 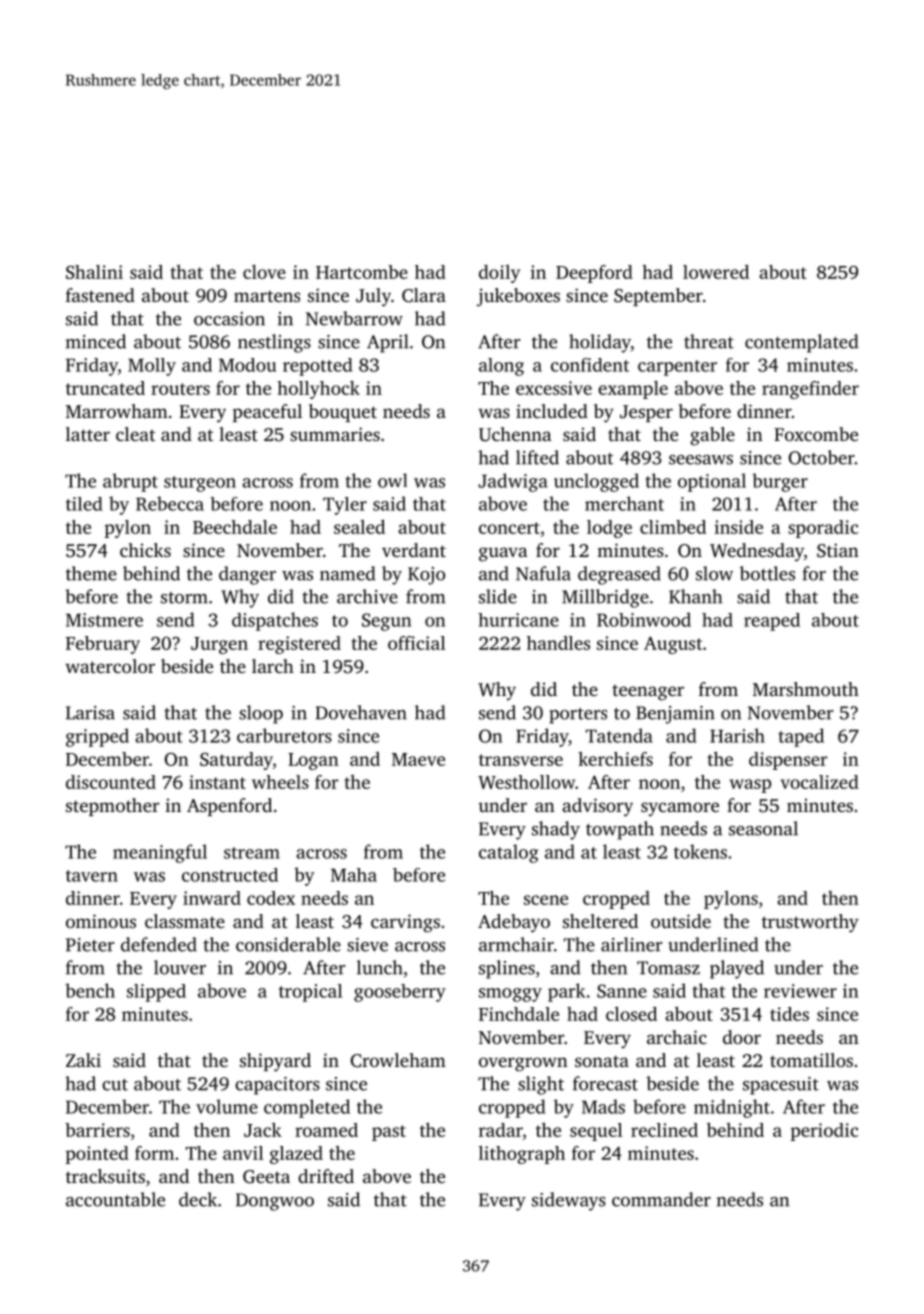 What do you see at coordinates (115, 1199) in the image?
I see `accountable` at bounding box center [115, 1199].
